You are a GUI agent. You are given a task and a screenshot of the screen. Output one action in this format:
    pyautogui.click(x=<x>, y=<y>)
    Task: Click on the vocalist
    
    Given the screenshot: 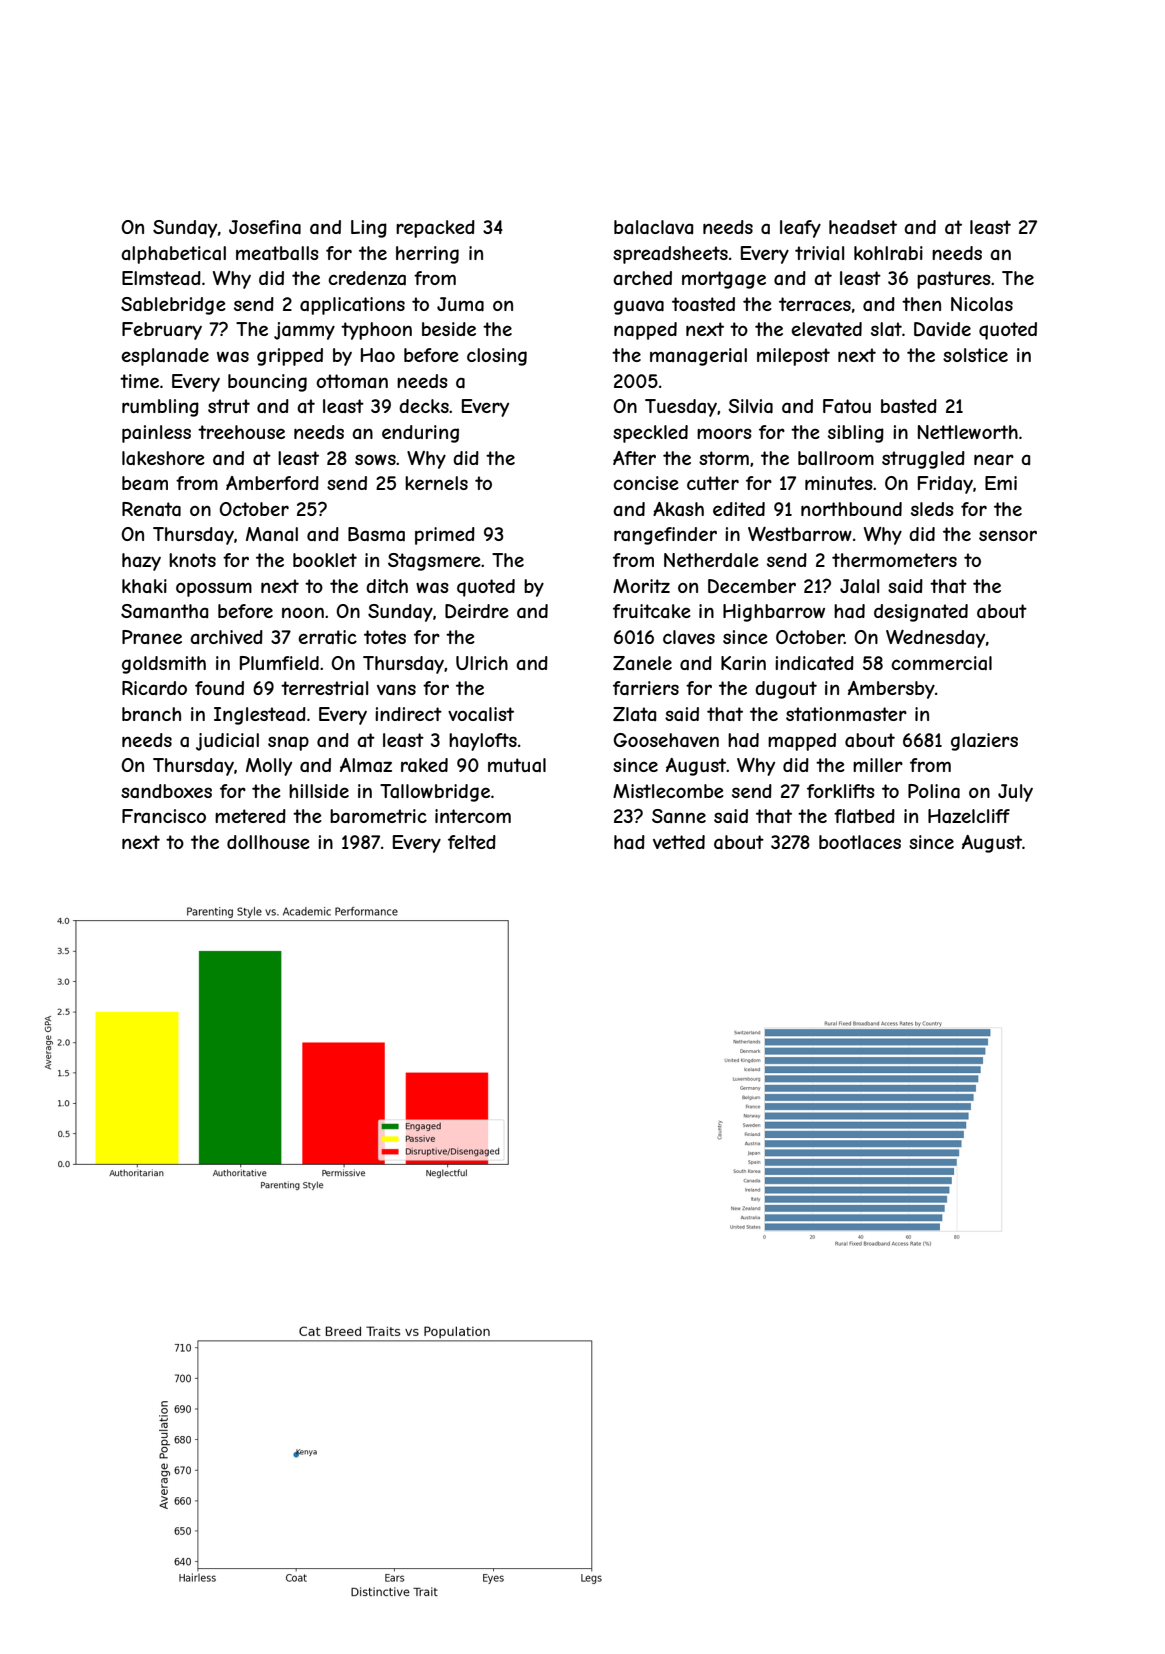 What is the action you would take?
    pyautogui.click(x=481, y=714)
